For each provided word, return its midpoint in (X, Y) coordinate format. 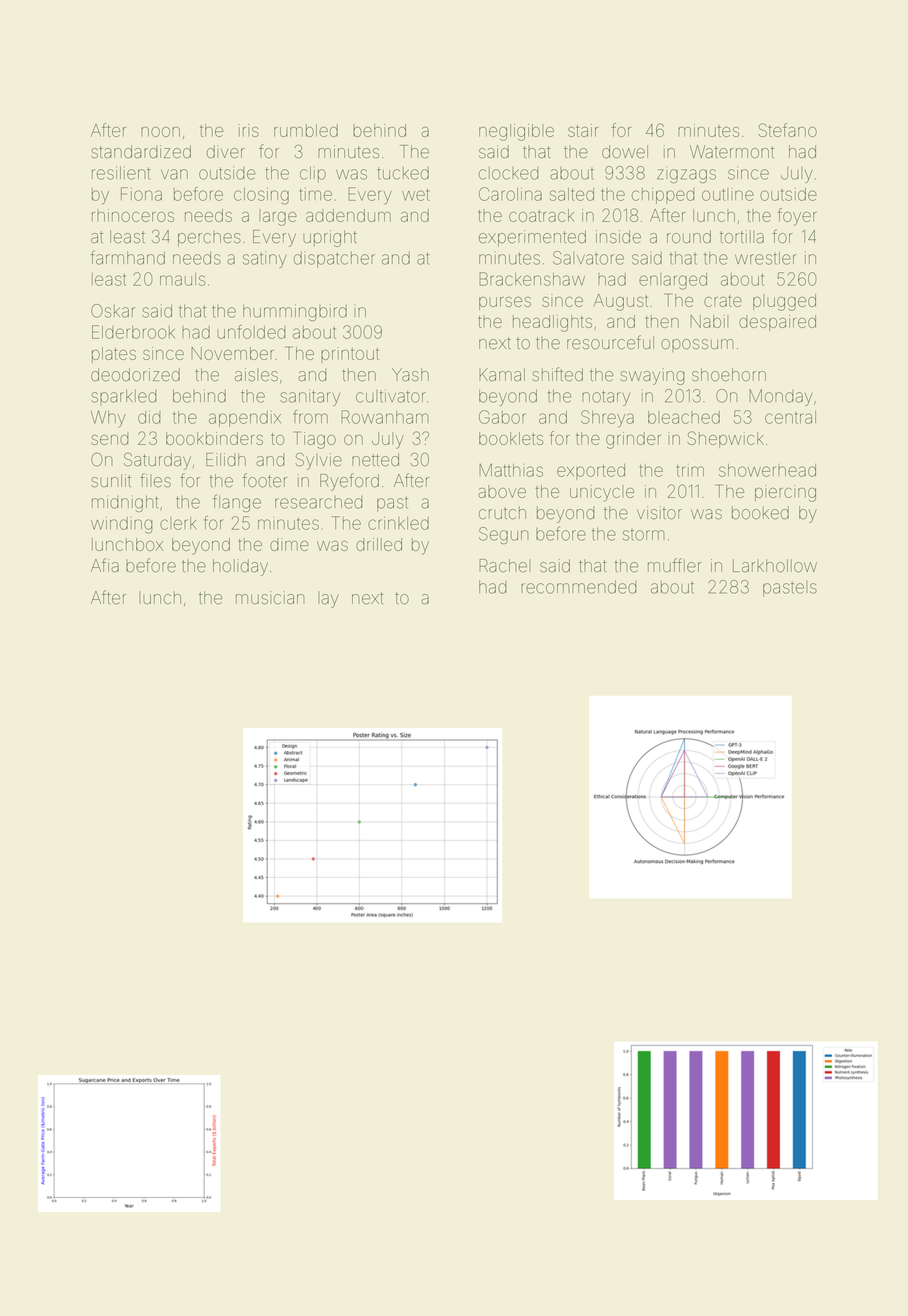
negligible (516, 132)
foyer (797, 217)
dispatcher (334, 259)
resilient (121, 173)
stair (583, 130)
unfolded (251, 332)
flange (237, 503)
